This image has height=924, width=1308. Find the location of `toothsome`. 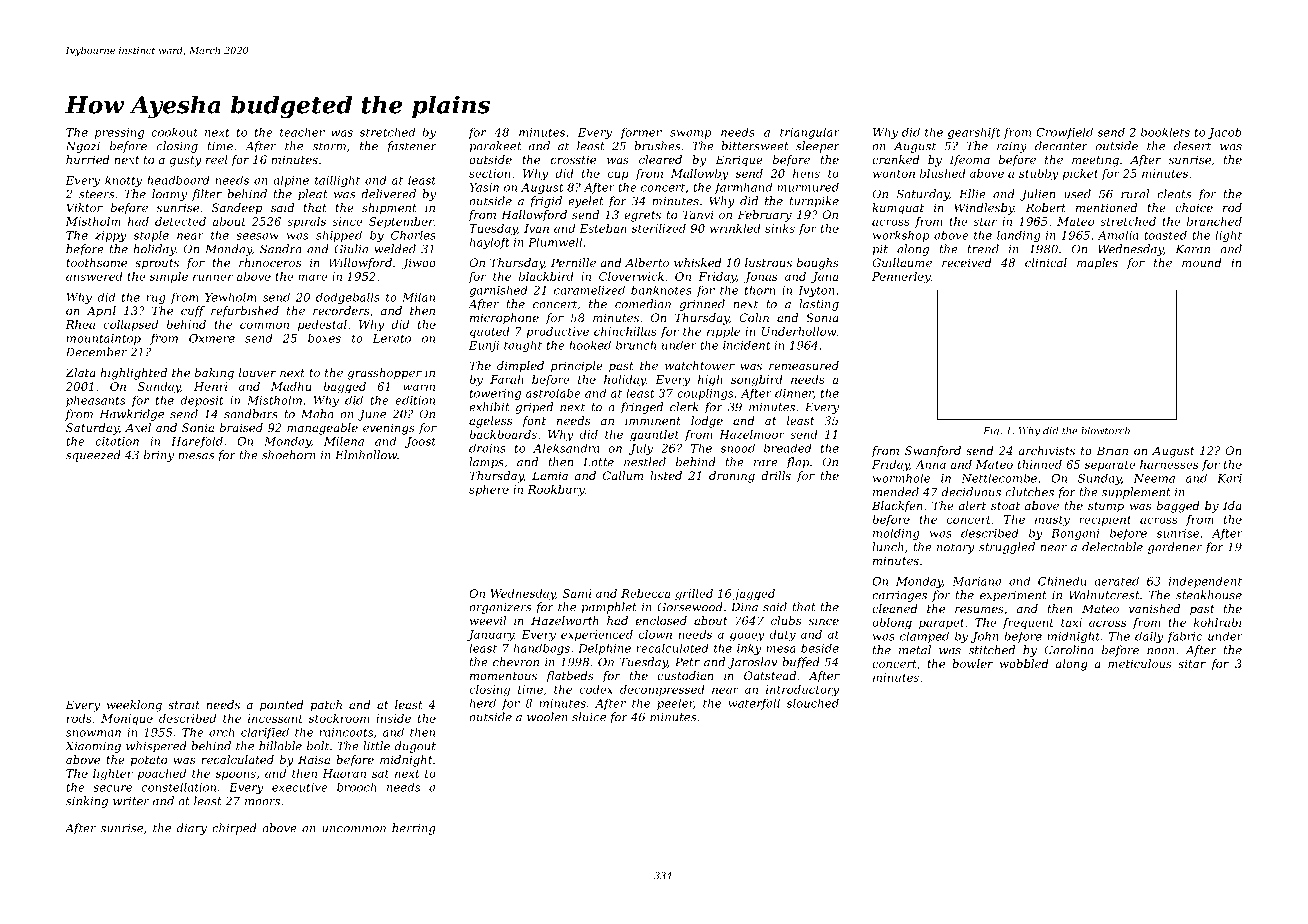

toothsome is located at coordinates (96, 262).
